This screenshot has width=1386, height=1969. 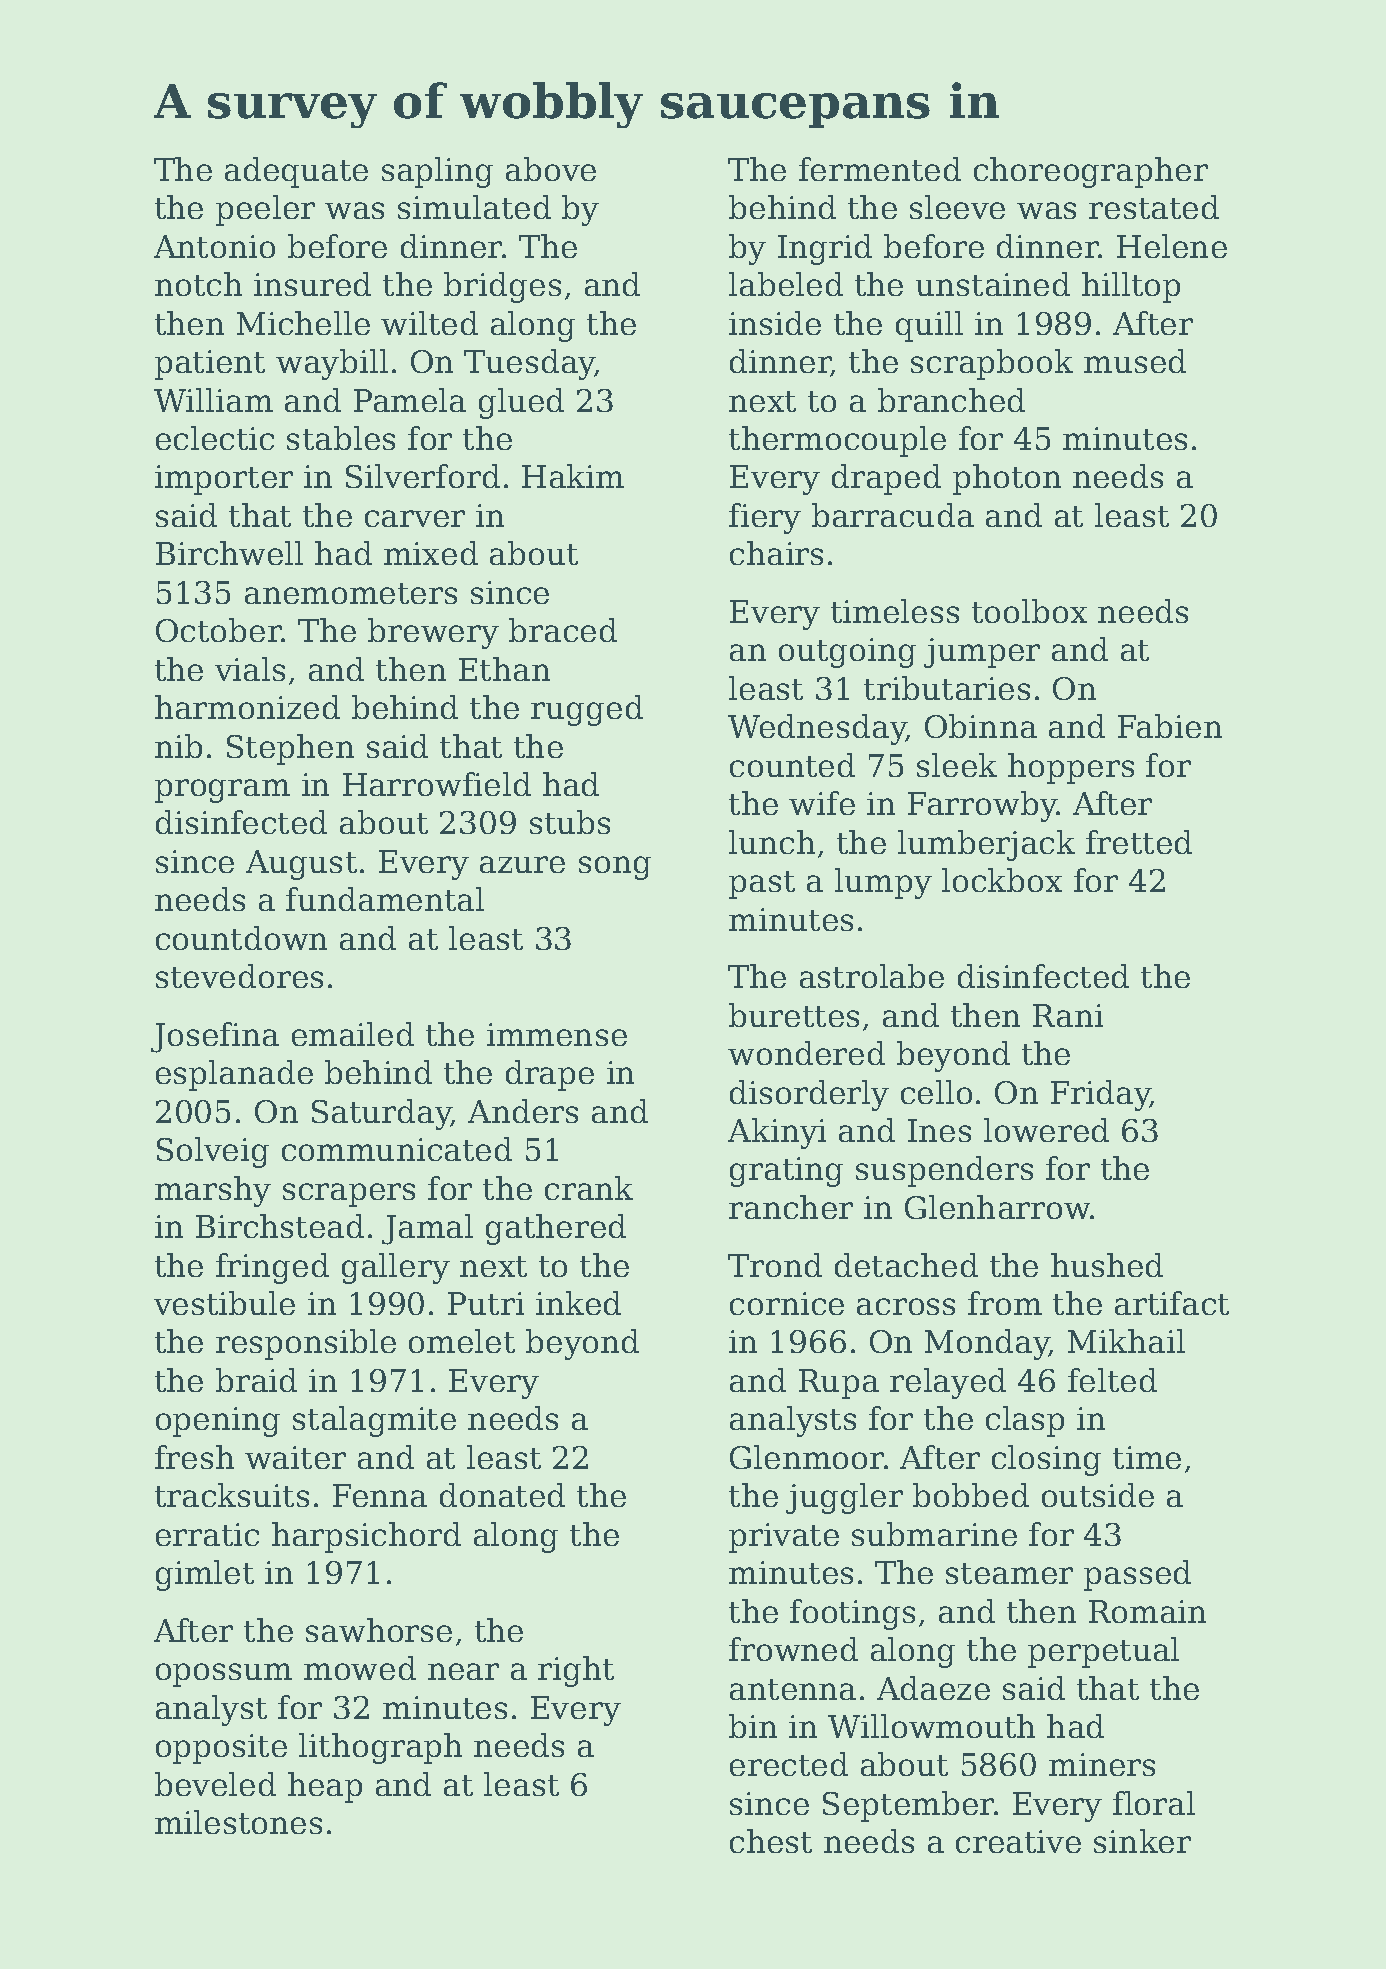 I want to click on artifact, so click(x=1172, y=1303).
